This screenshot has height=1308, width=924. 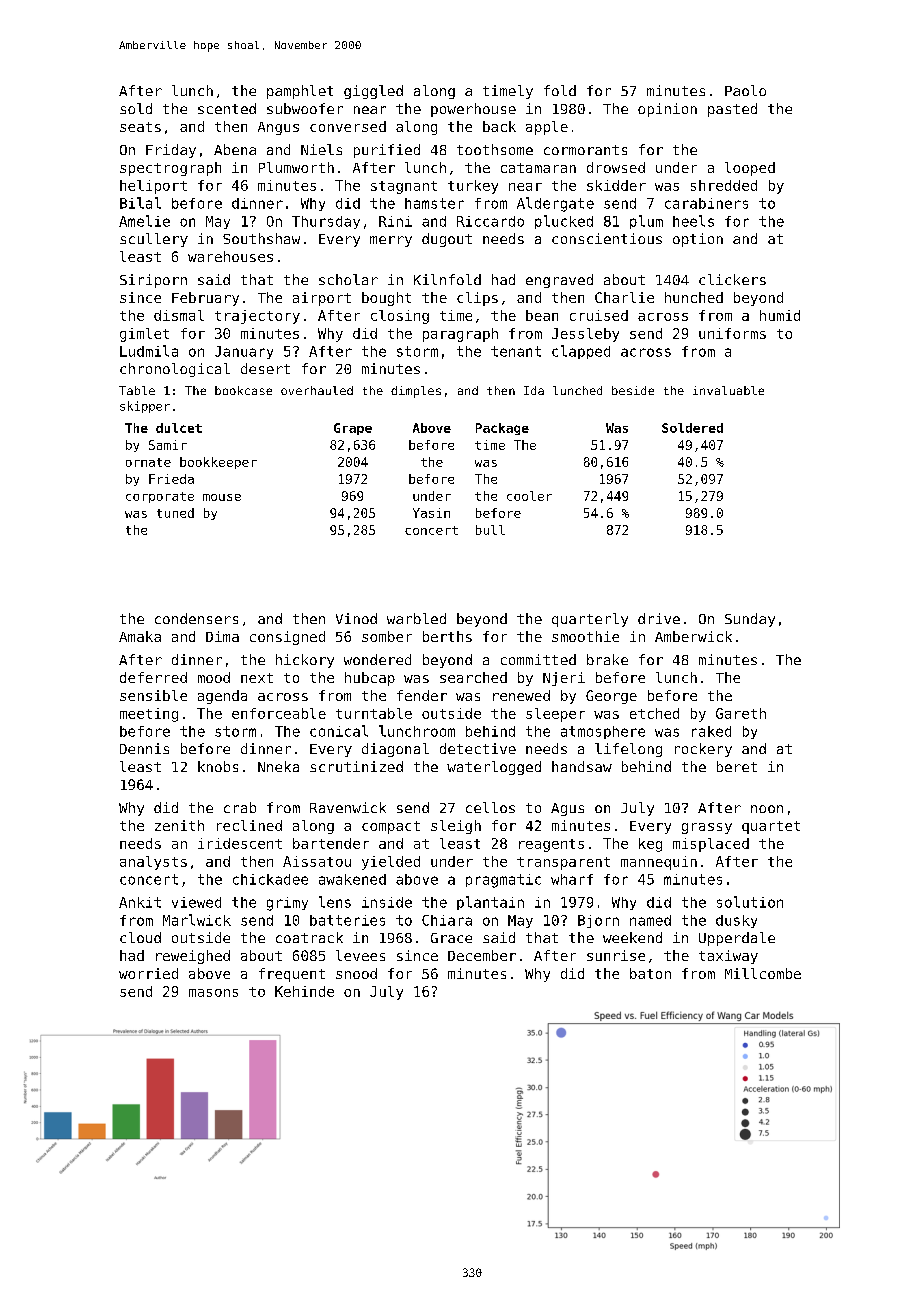 What do you see at coordinates (279, 713) in the screenshot?
I see `enforceable` at bounding box center [279, 713].
